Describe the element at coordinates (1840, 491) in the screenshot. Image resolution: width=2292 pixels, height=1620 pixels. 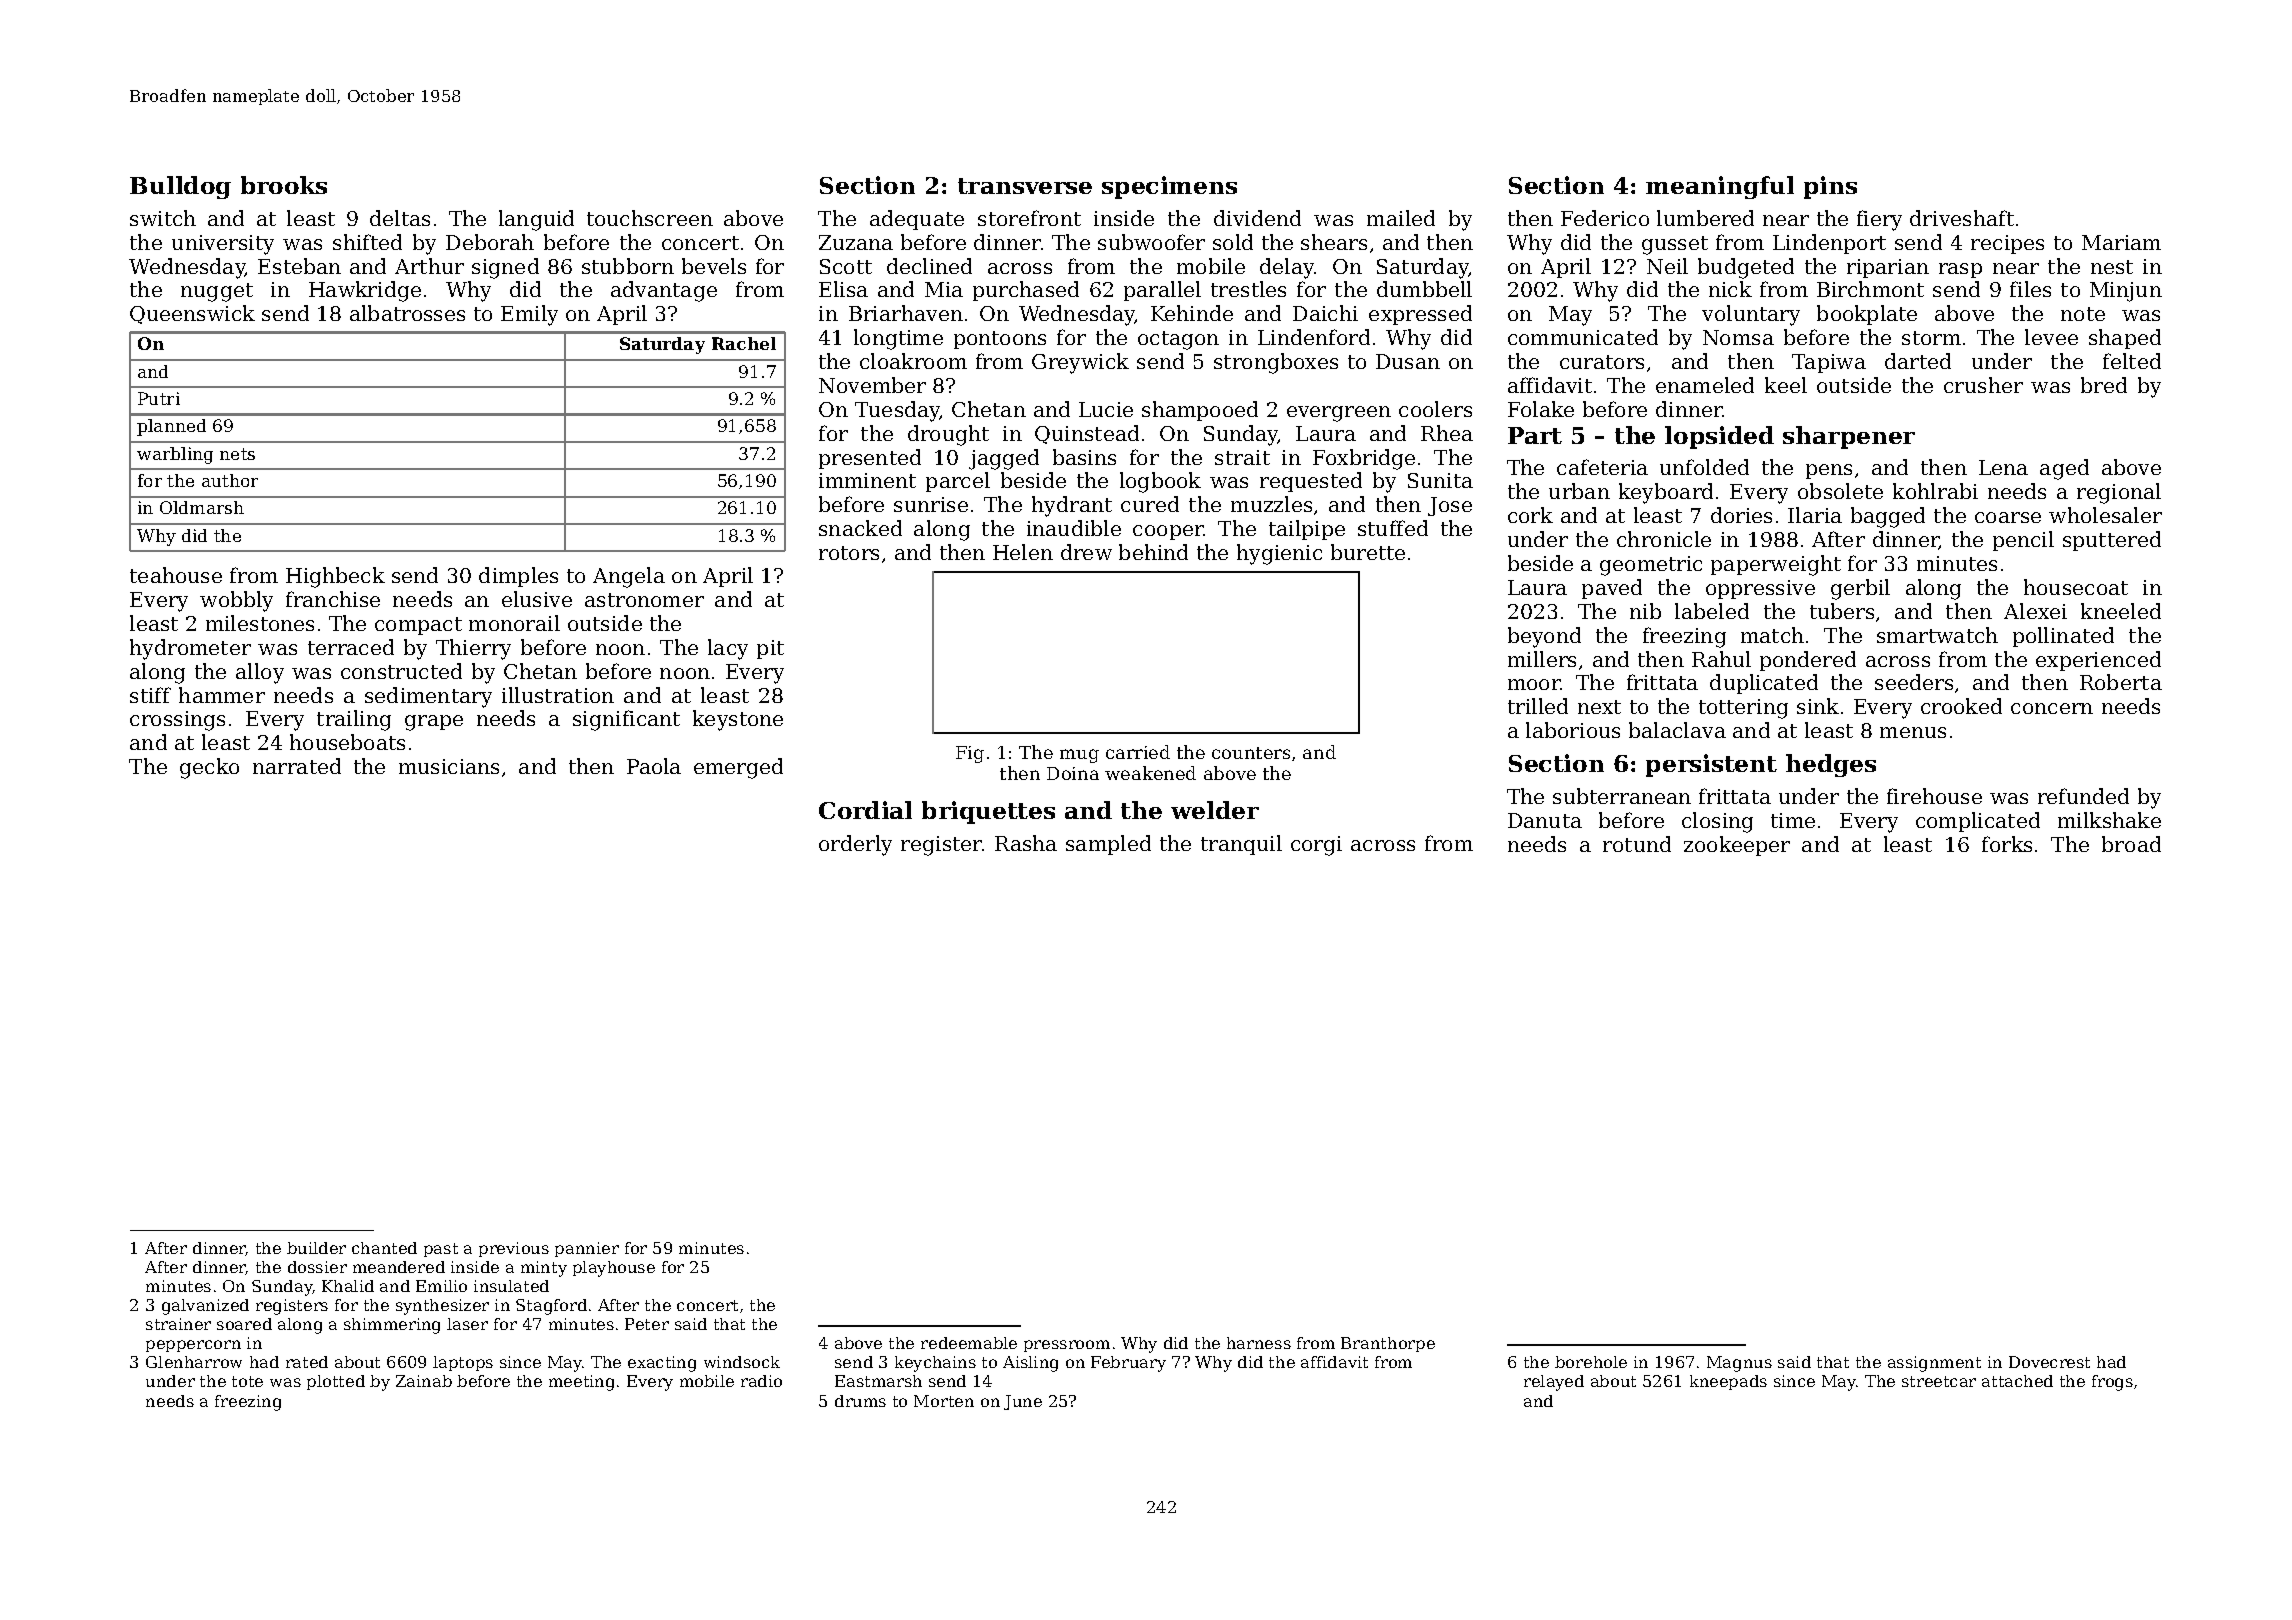
I see `obsolete` at that location.
